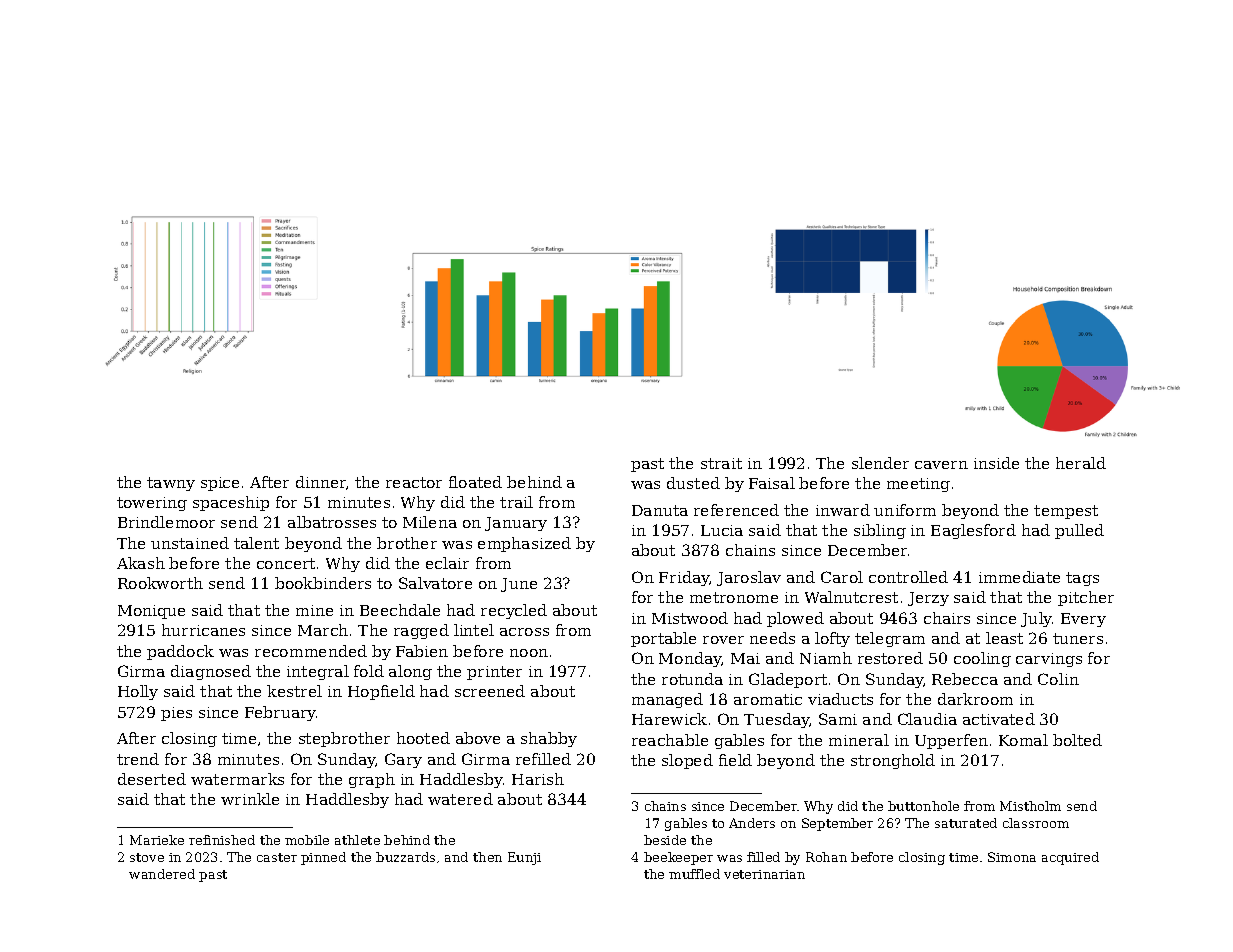  What do you see at coordinates (722, 530) in the page?
I see `Lucia` at bounding box center [722, 530].
